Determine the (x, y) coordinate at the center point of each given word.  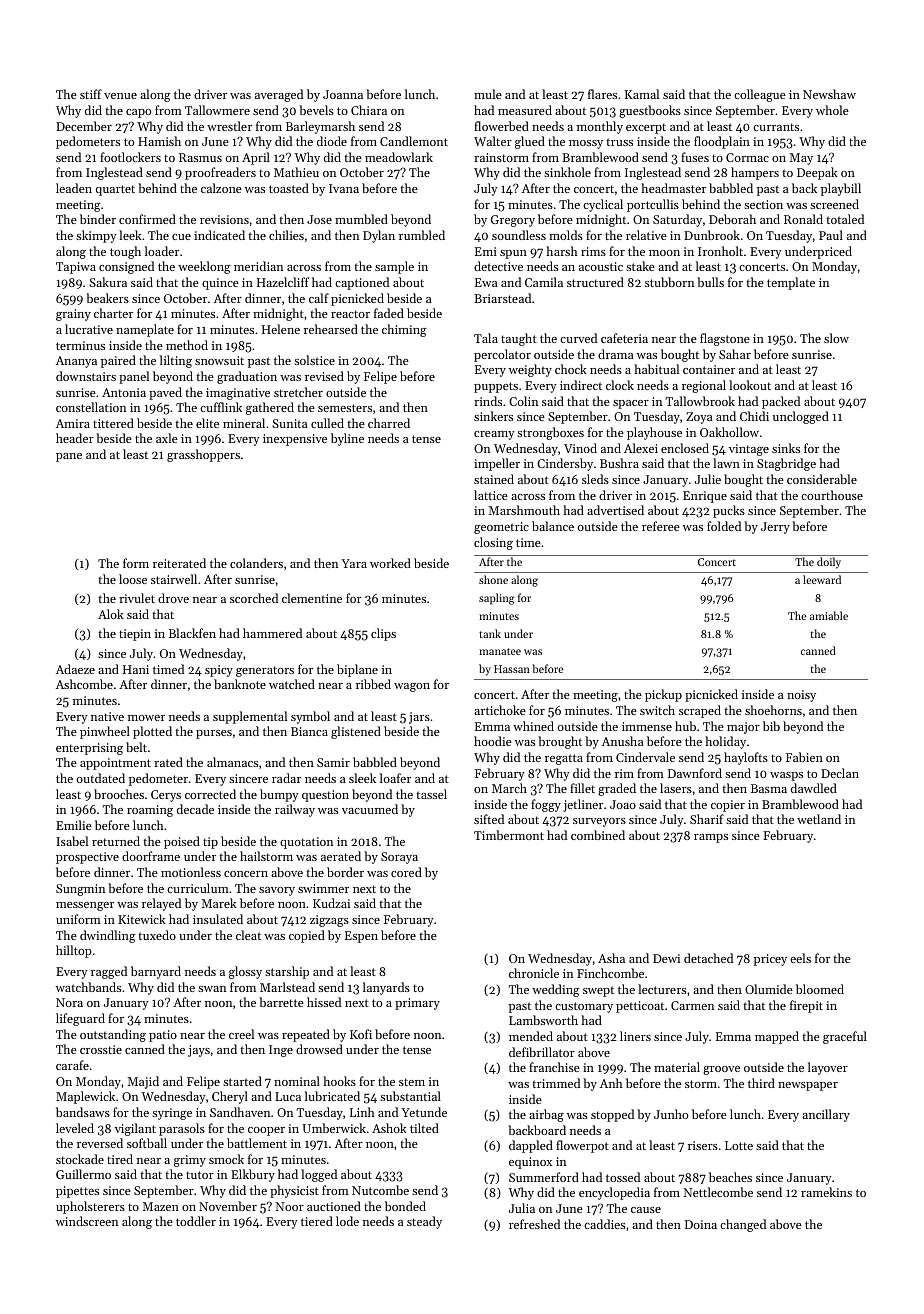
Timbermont (509, 835)
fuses (695, 157)
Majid (143, 1082)
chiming (404, 330)
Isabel (72, 841)
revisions (224, 219)
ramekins (826, 1192)
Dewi (666, 958)
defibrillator (542, 1052)
